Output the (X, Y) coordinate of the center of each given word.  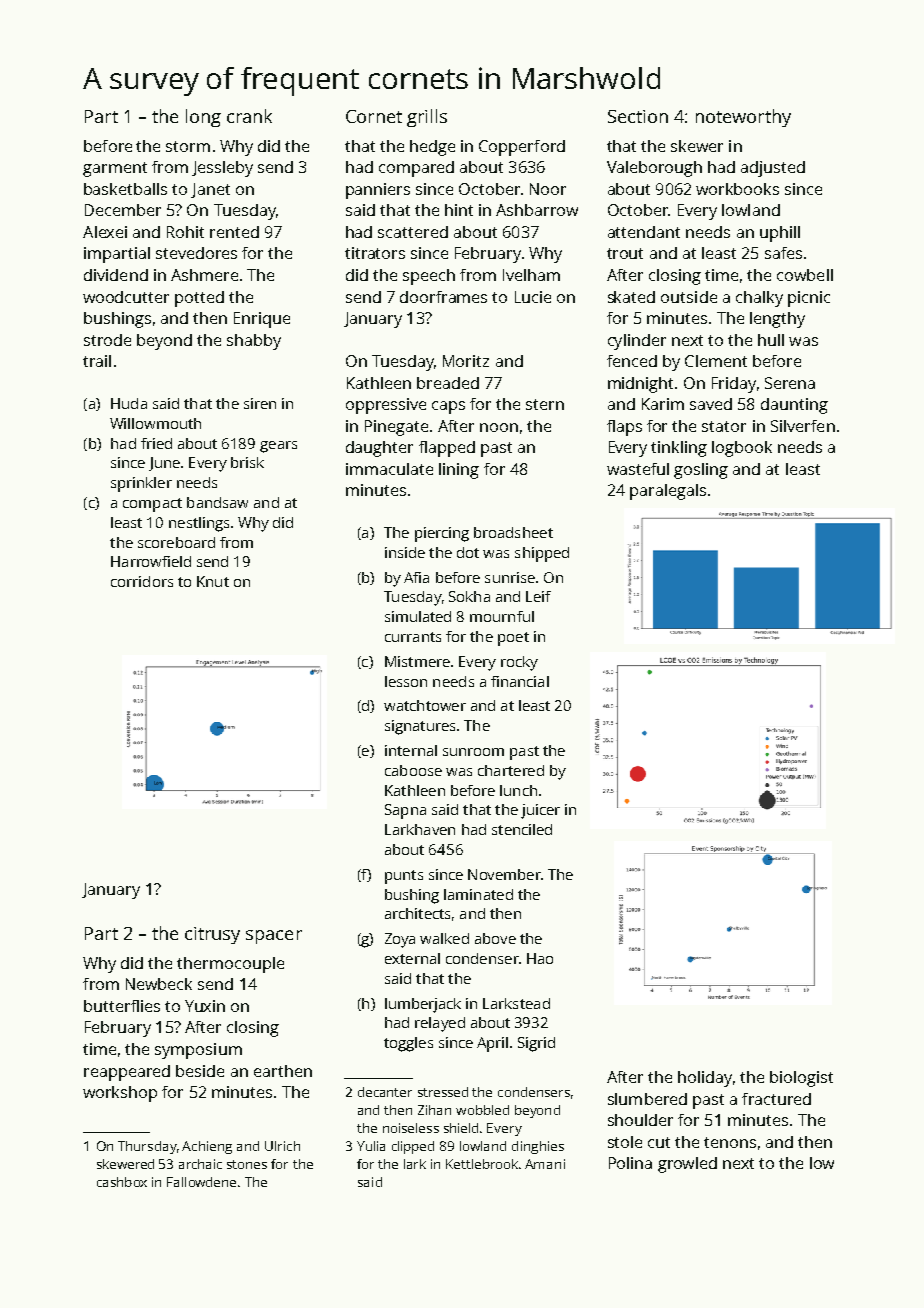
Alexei (105, 232)
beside (200, 1071)
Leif (538, 596)
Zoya (400, 940)
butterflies (122, 1006)
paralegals (668, 492)
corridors (142, 581)
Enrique (262, 320)
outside (689, 297)
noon (499, 427)
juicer (540, 811)
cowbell (805, 275)
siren (260, 403)
